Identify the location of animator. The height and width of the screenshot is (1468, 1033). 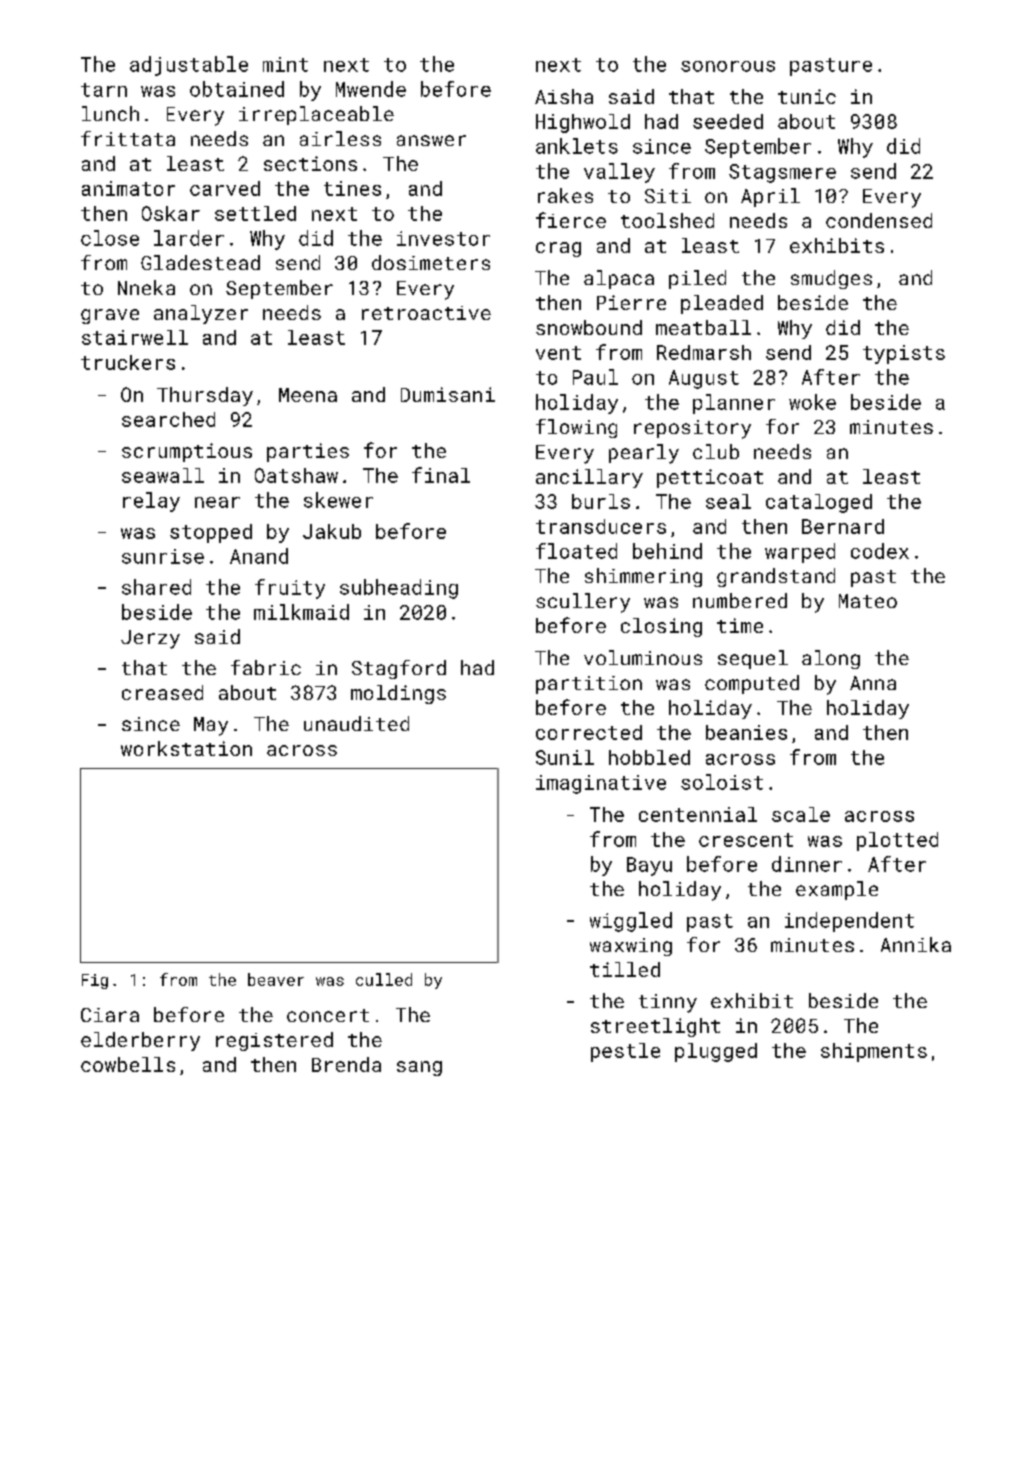
(128, 188).
